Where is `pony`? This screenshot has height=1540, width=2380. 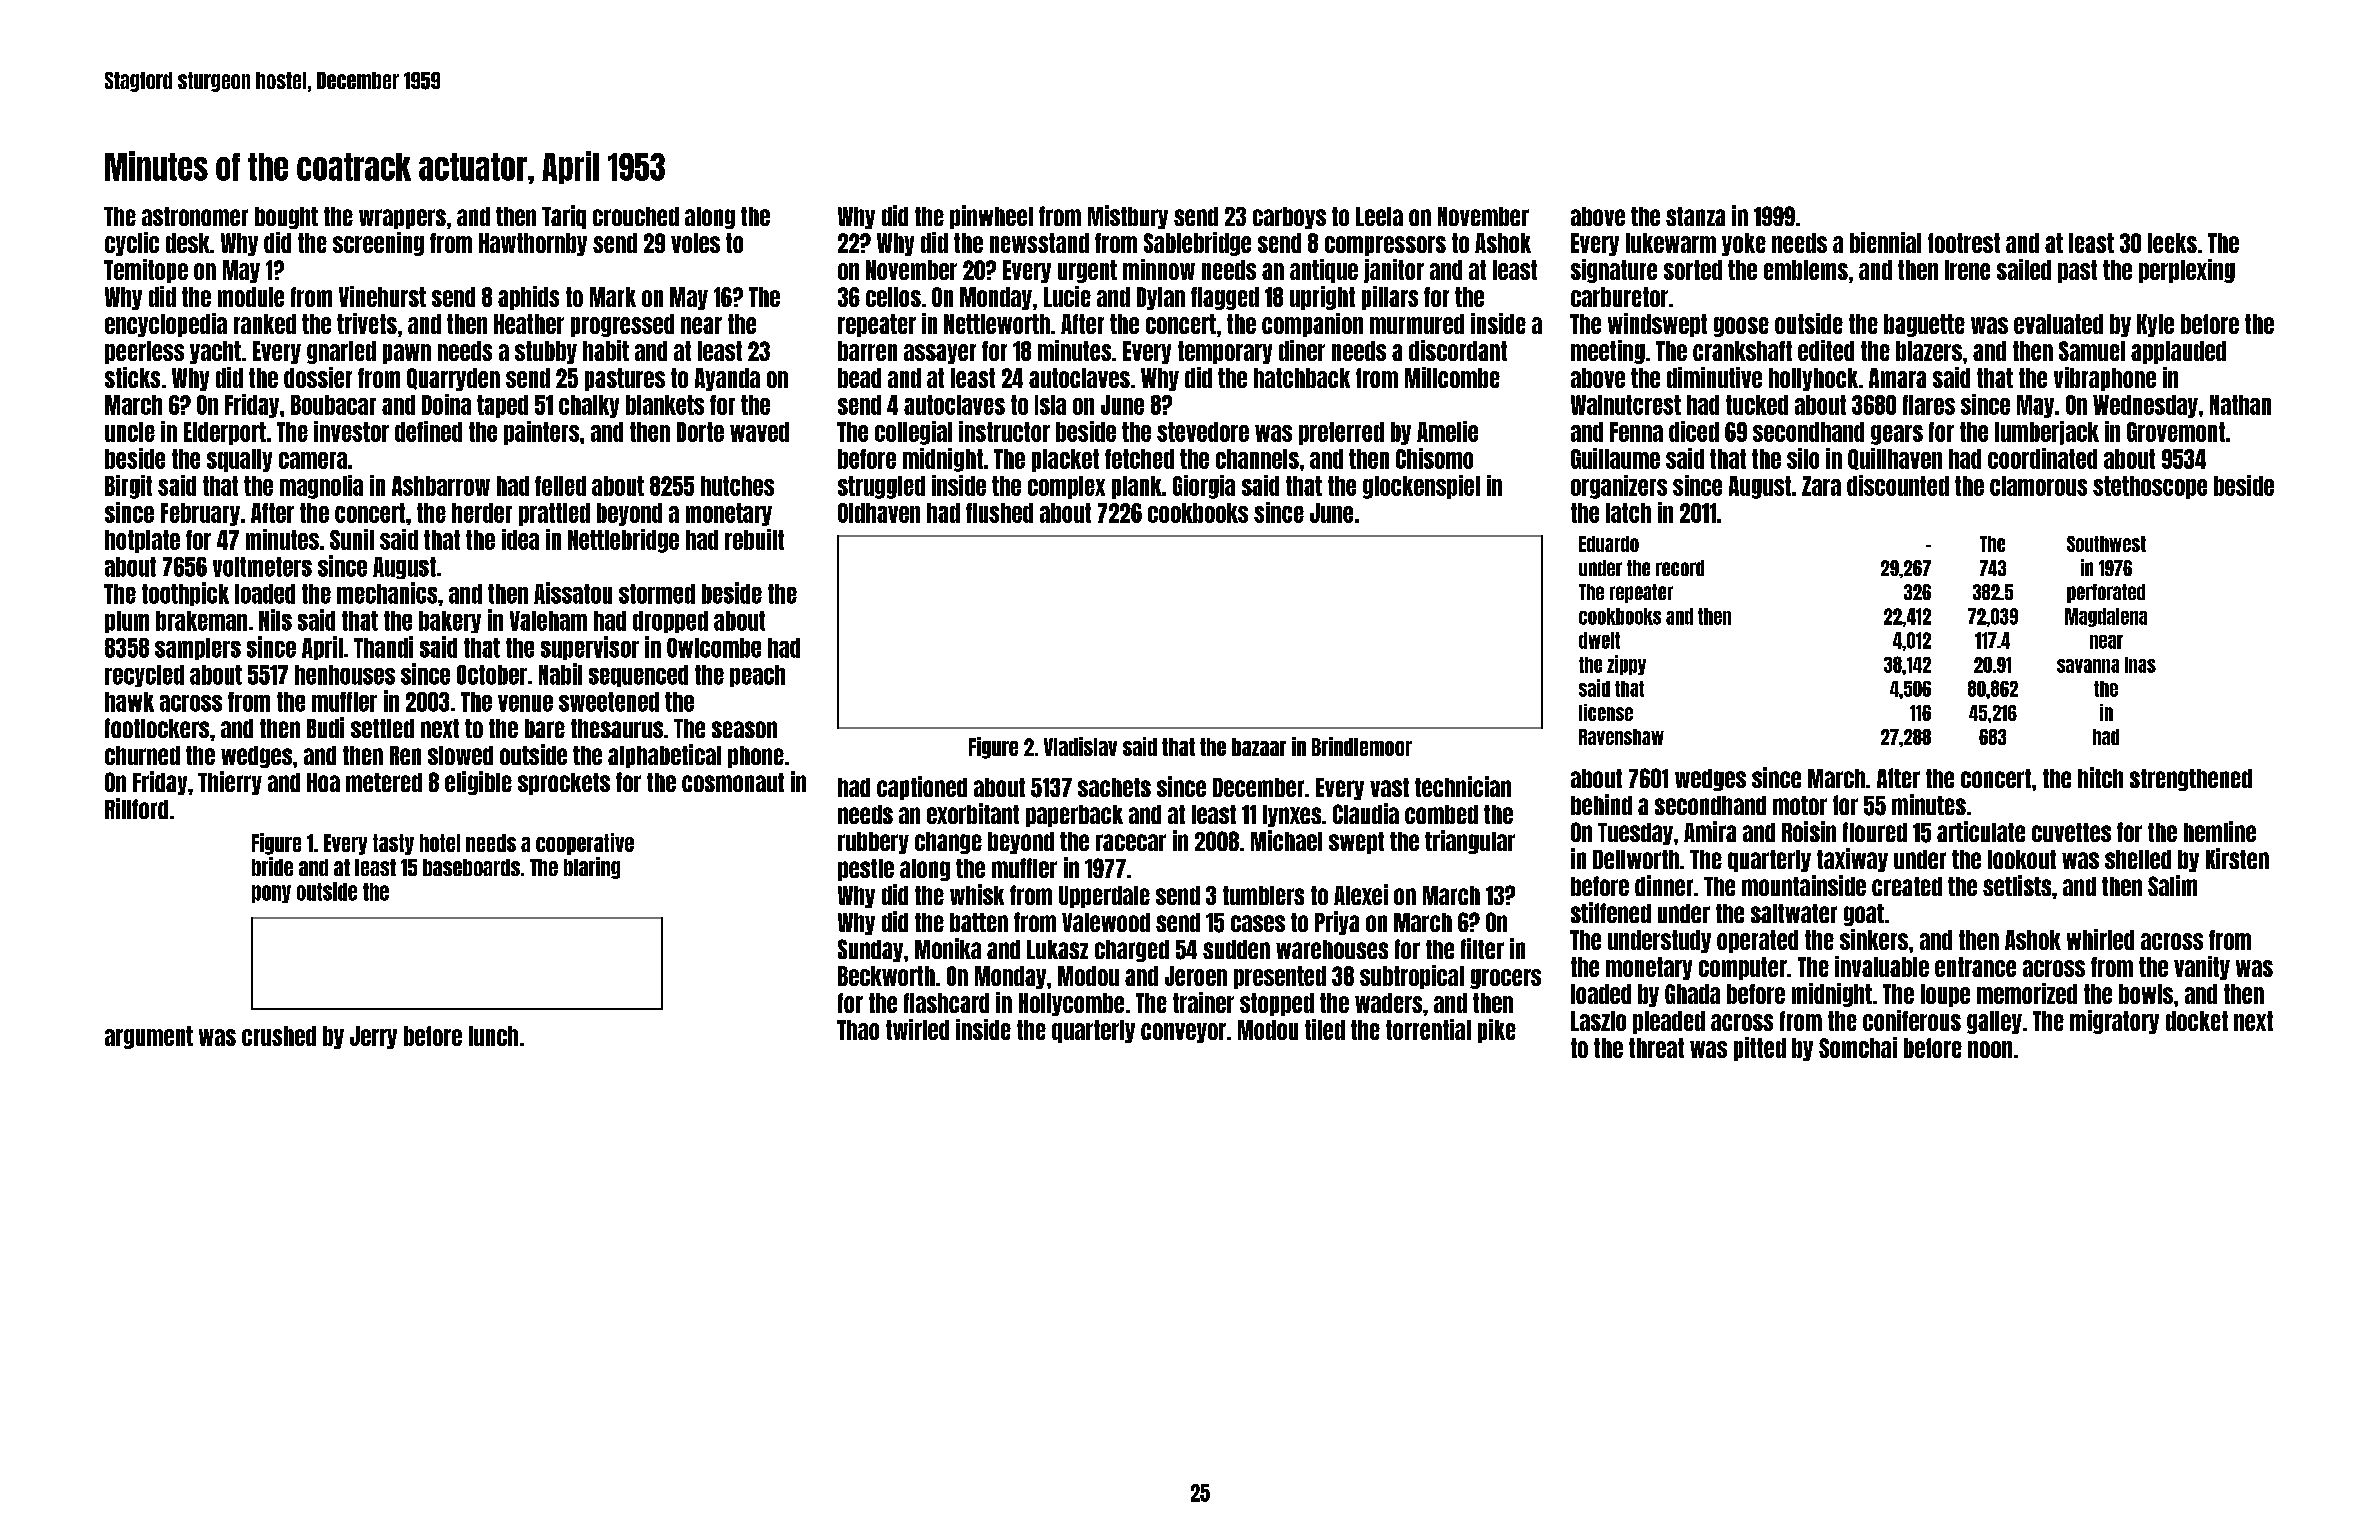
pony is located at coordinates (271, 894).
